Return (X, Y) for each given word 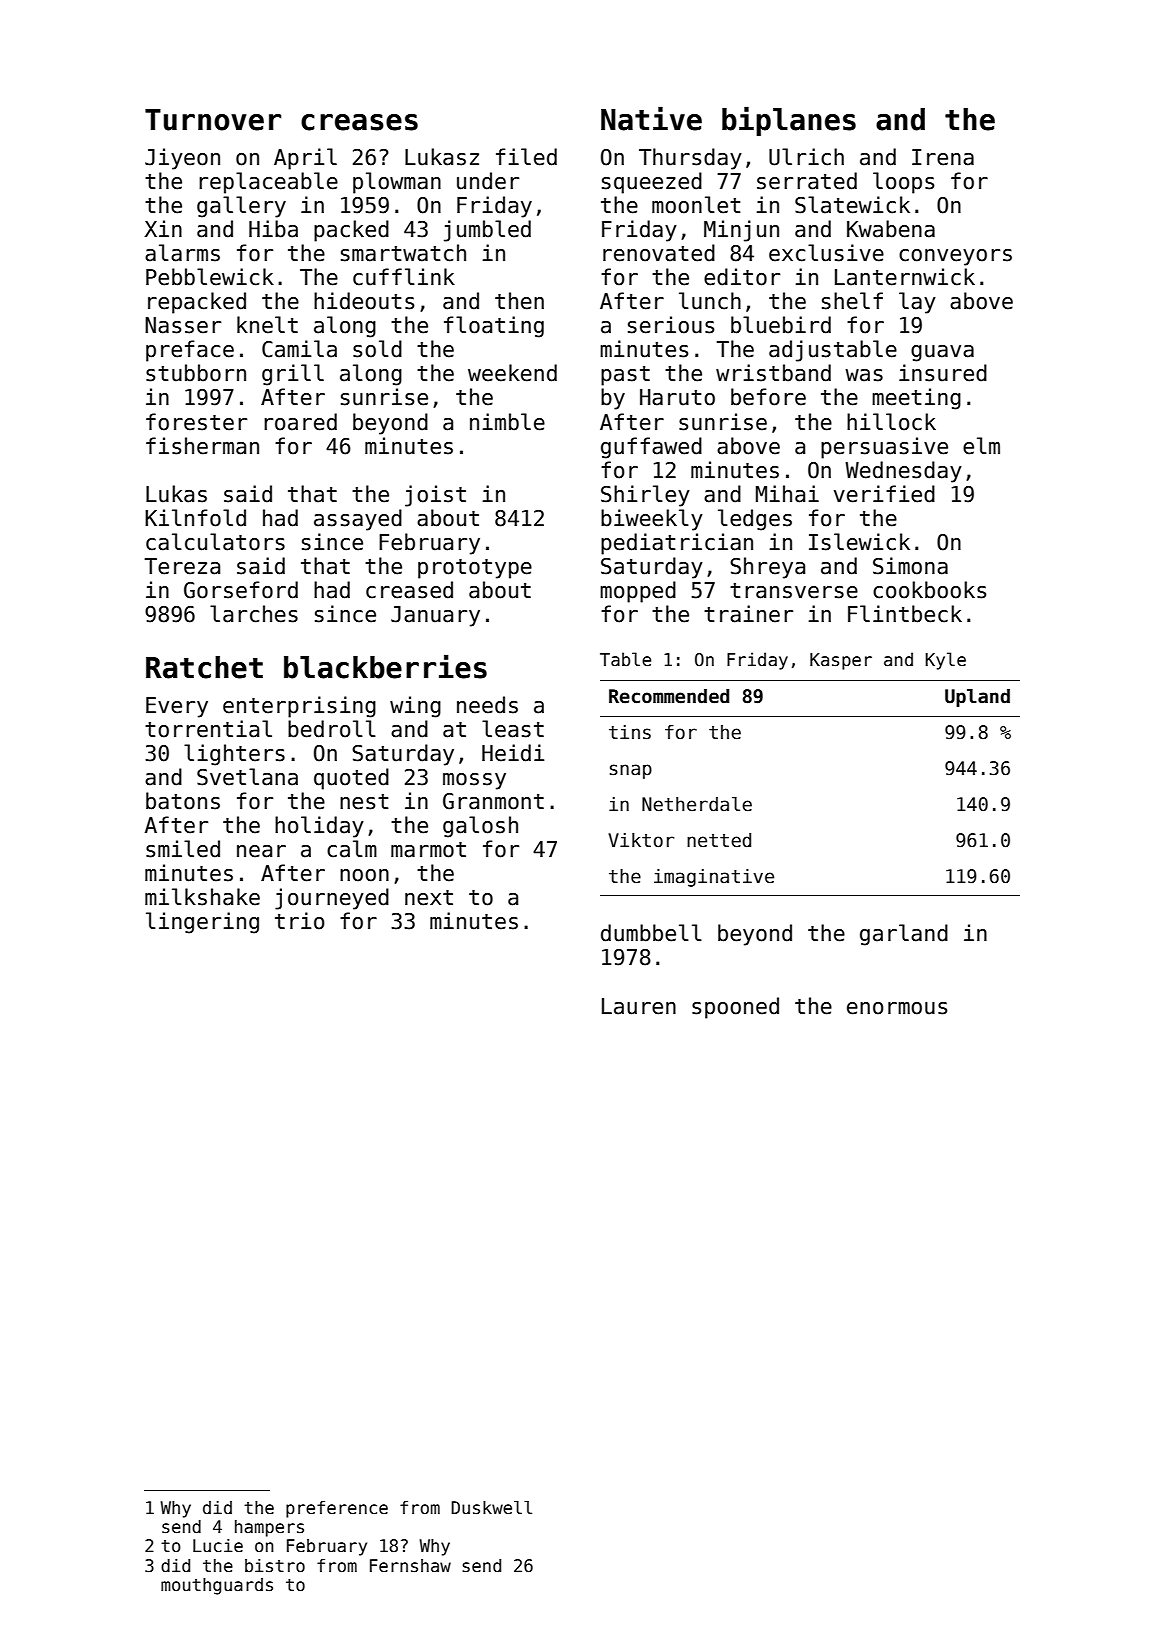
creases (359, 122)
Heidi (513, 753)
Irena (943, 157)
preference (337, 1509)
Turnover (213, 120)
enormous (897, 1008)
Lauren (639, 1006)
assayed (358, 520)
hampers (269, 1528)
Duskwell (491, 1508)
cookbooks (929, 590)
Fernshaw (410, 1566)
